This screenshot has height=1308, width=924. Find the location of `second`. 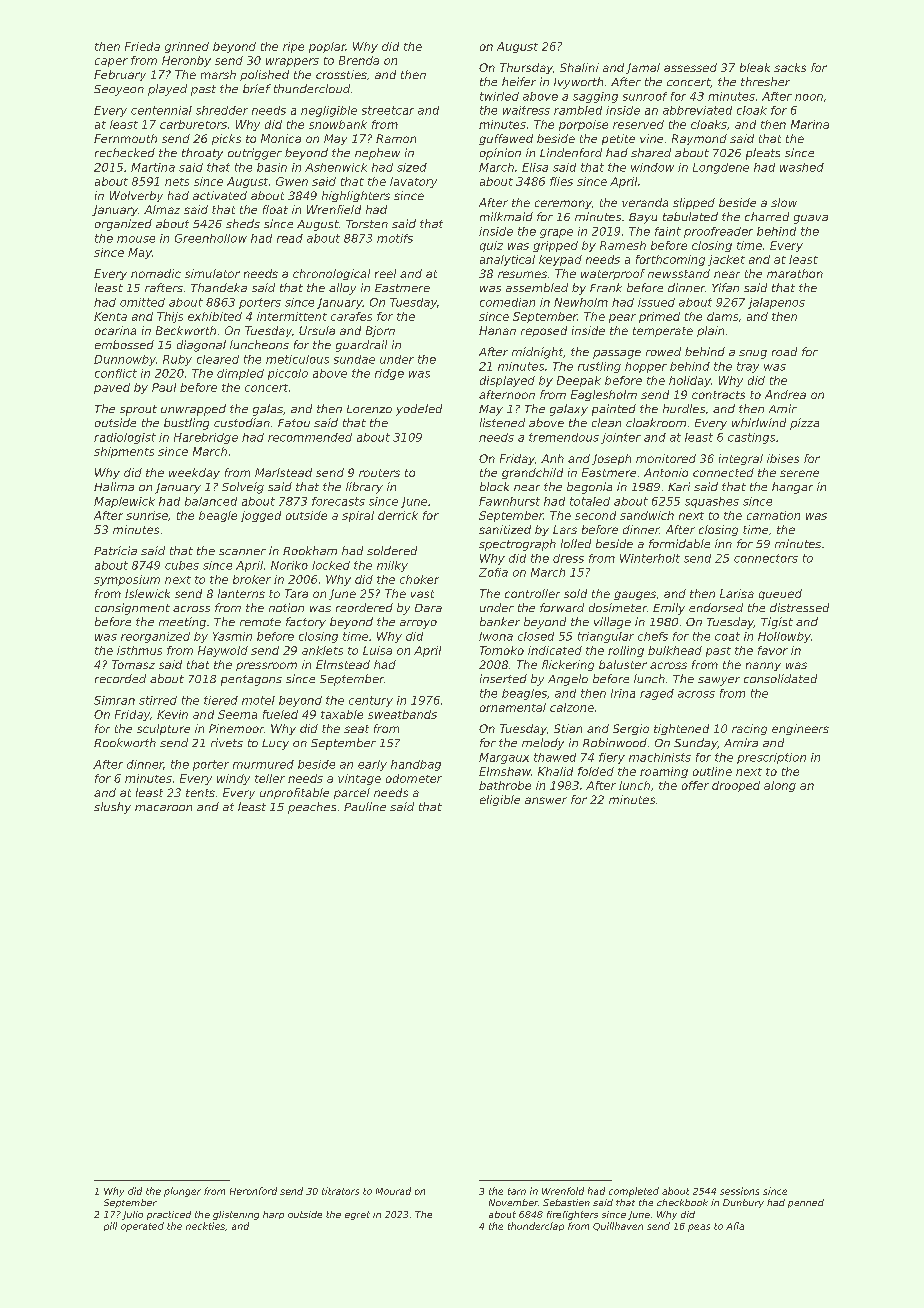

second is located at coordinates (595, 515).
